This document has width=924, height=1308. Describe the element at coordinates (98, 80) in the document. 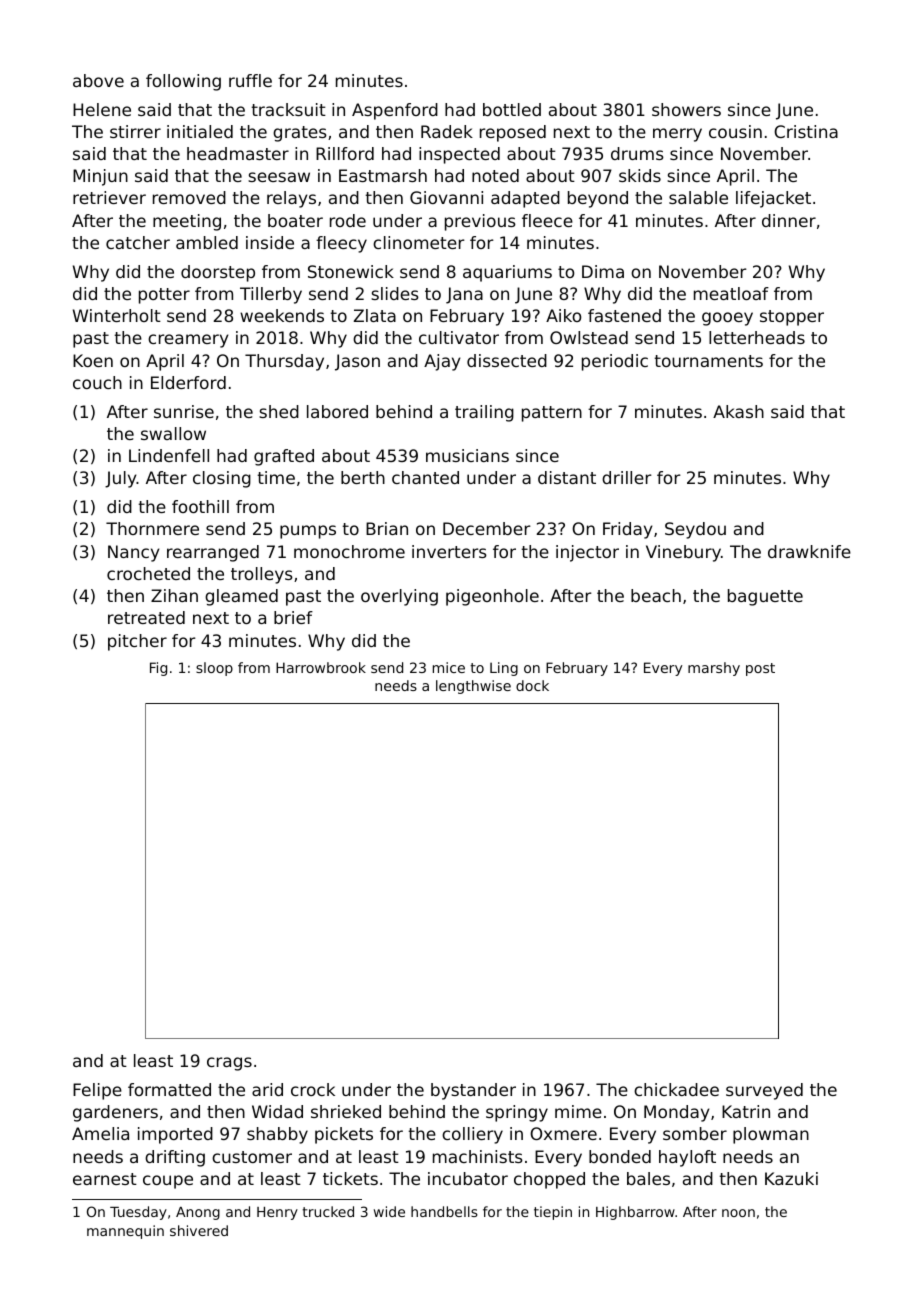

I see `above` at that location.
